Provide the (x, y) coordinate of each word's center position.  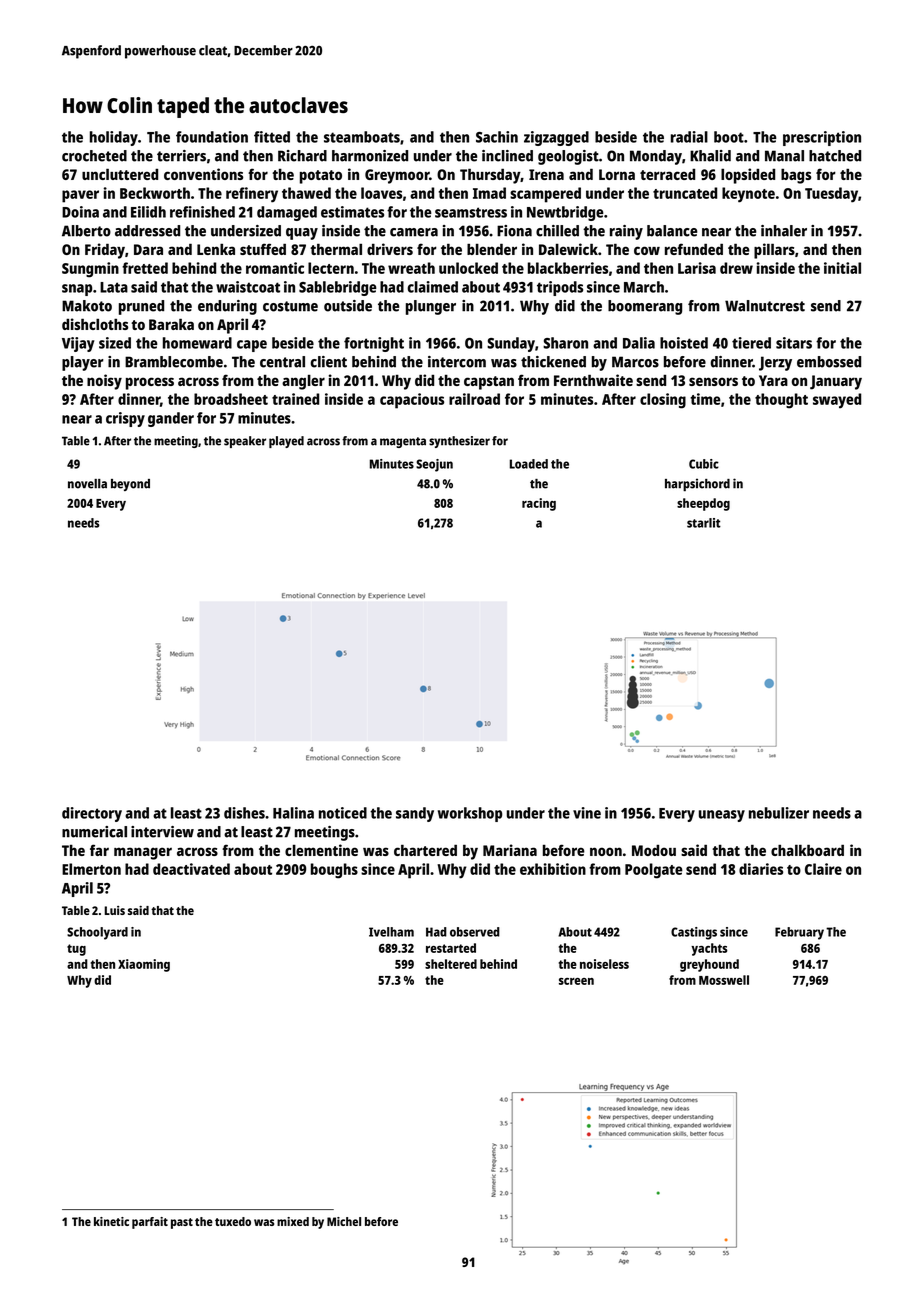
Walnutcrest (765, 306)
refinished (202, 212)
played (286, 442)
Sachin (497, 137)
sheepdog (703, 504)
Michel (344, 1221)
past (182, 1223)
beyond (130, 485)
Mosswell (724, 980)
